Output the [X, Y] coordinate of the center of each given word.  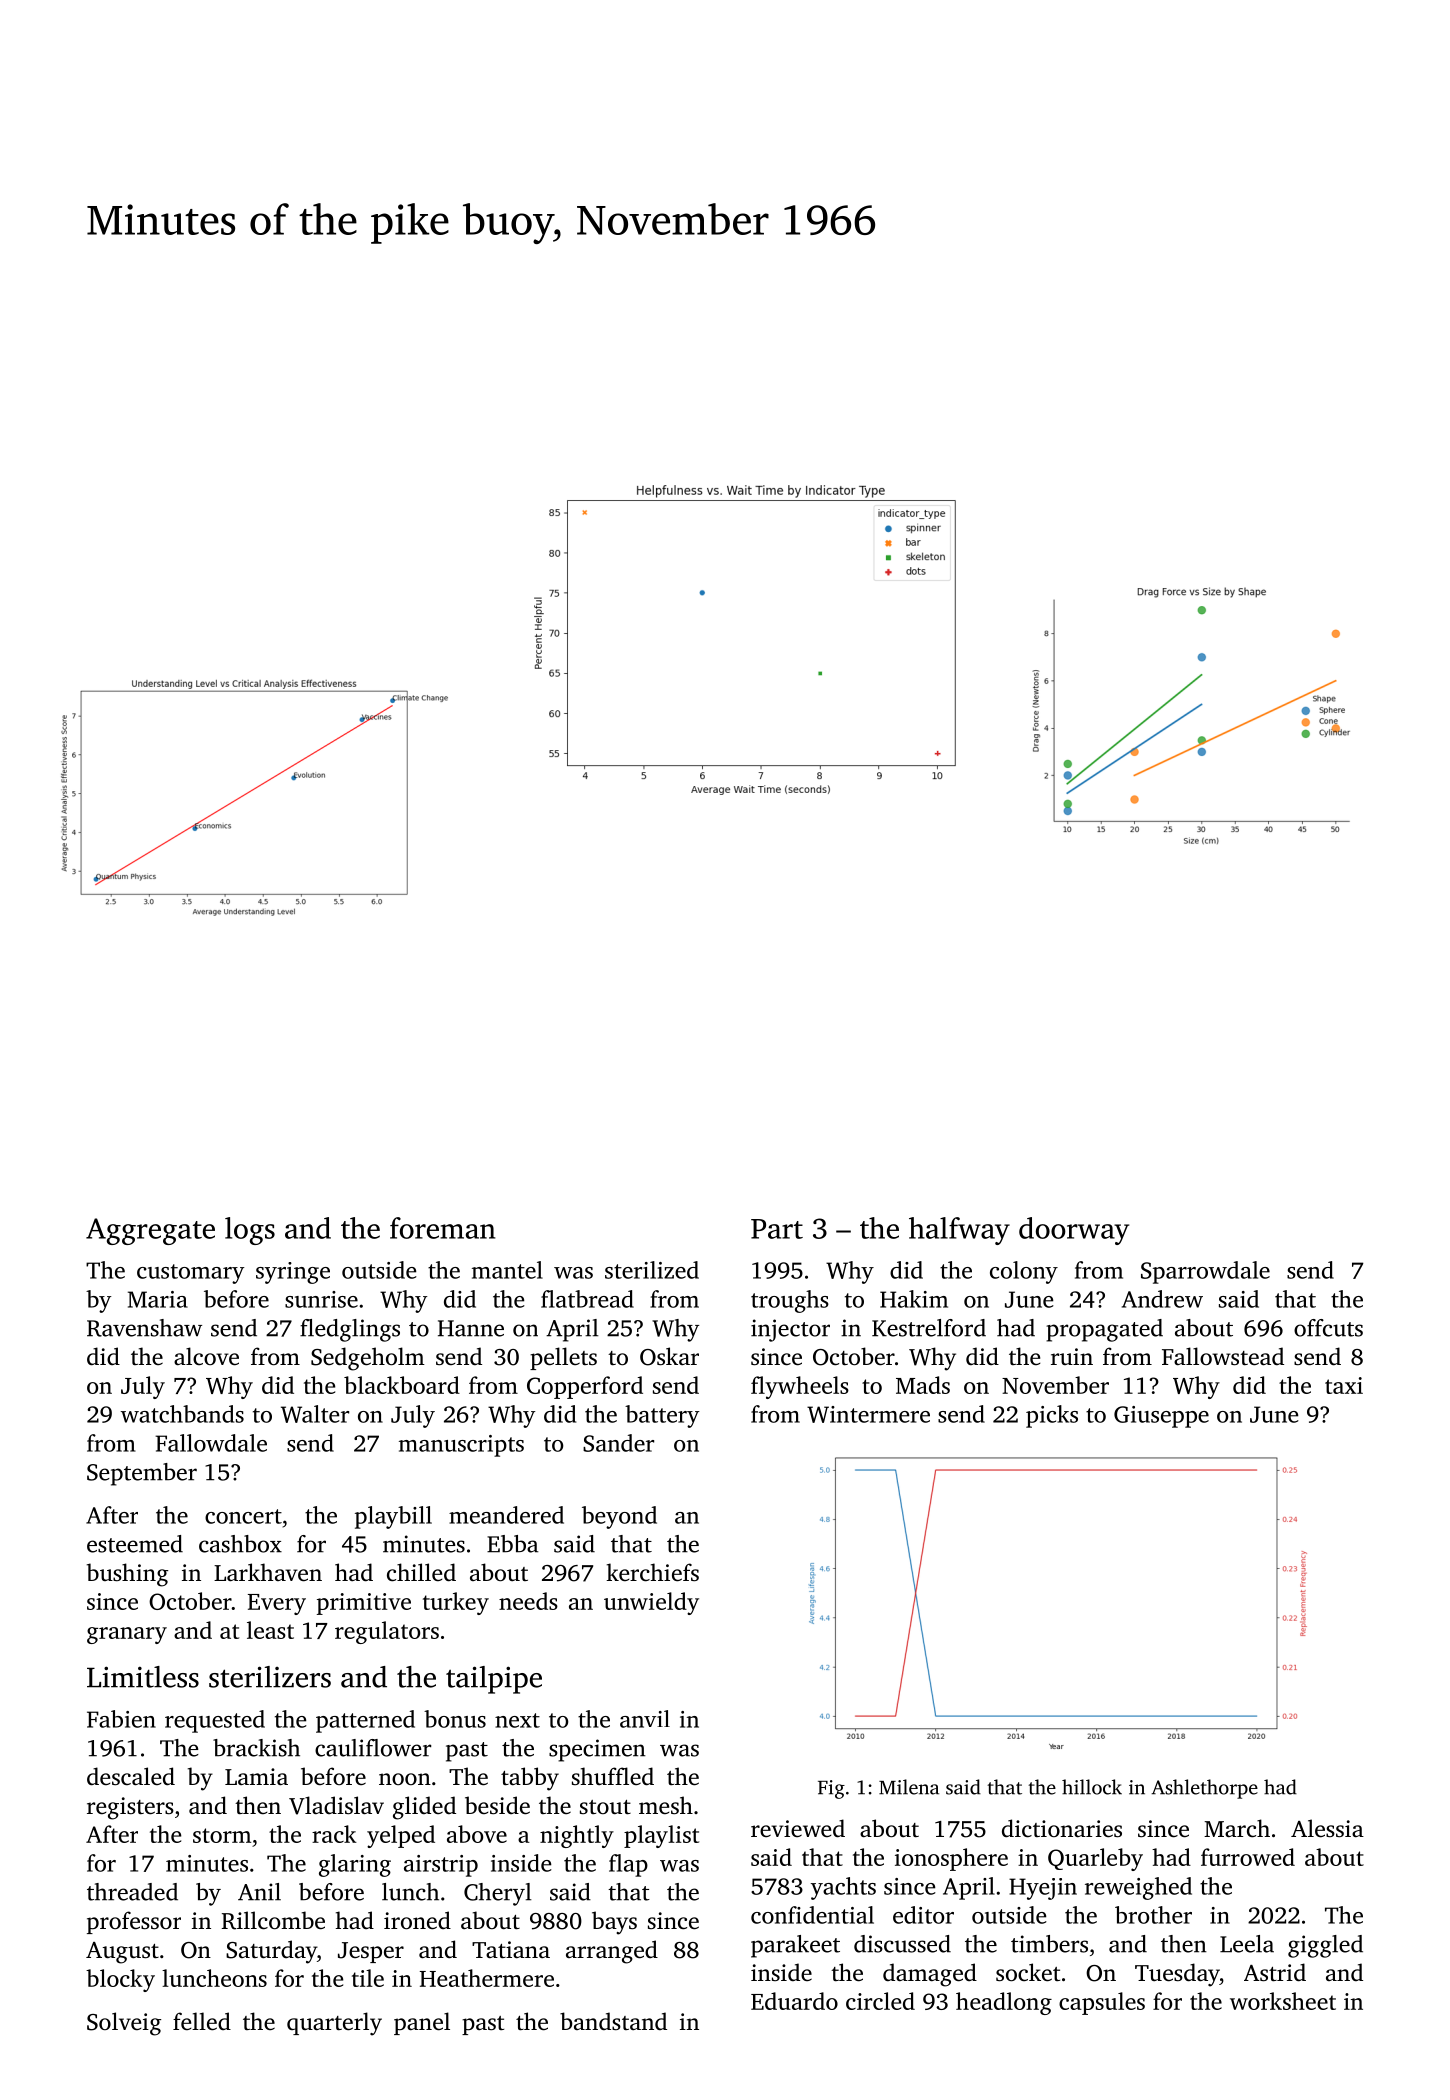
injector [790, 1330]
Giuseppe [1161, 1417]
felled [202, 2021]
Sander [618, 1443]
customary [190, 1274]
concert [243, 1516]
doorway [1074, 1231]
